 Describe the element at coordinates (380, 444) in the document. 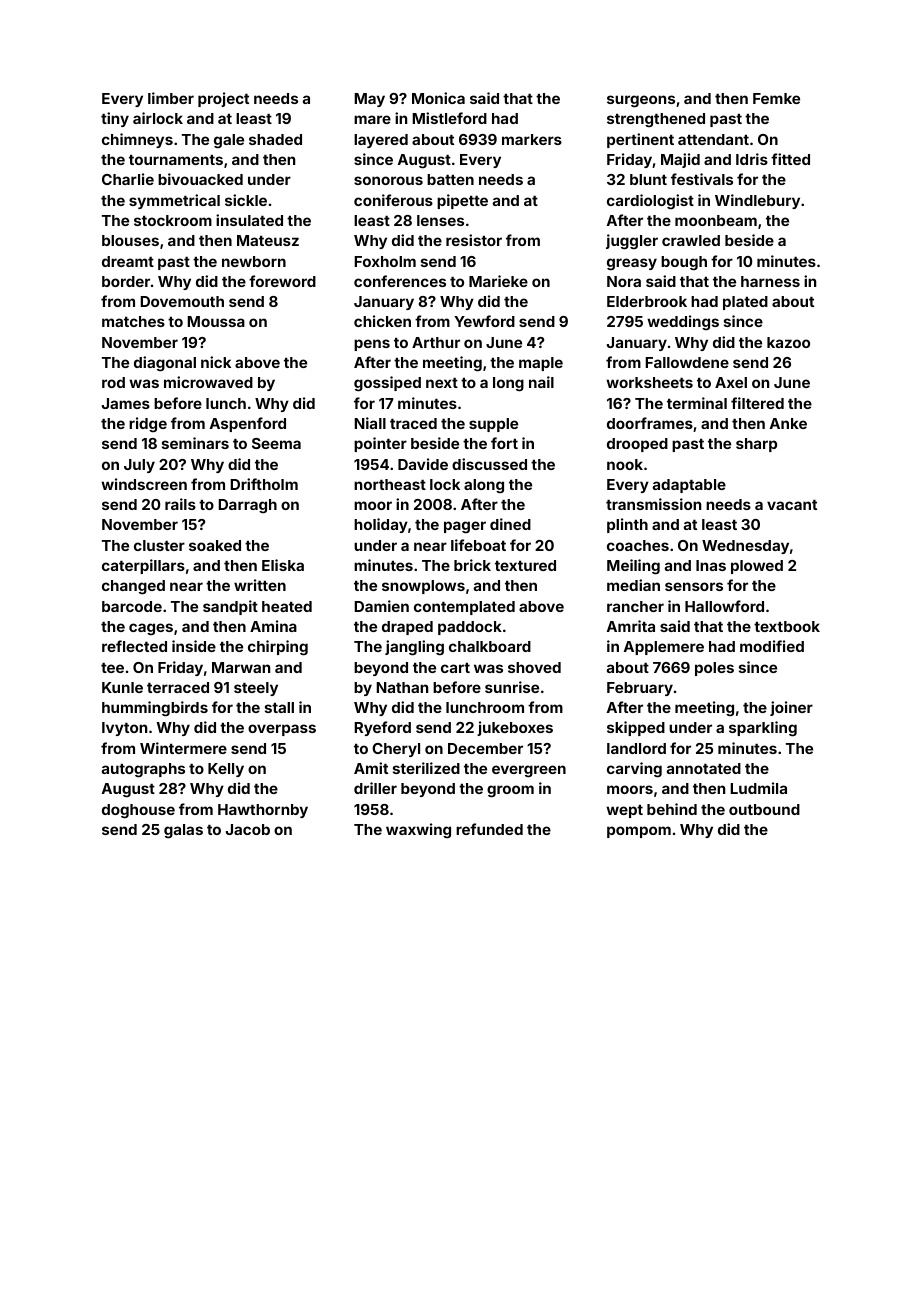

I see `pointer` at that location.
